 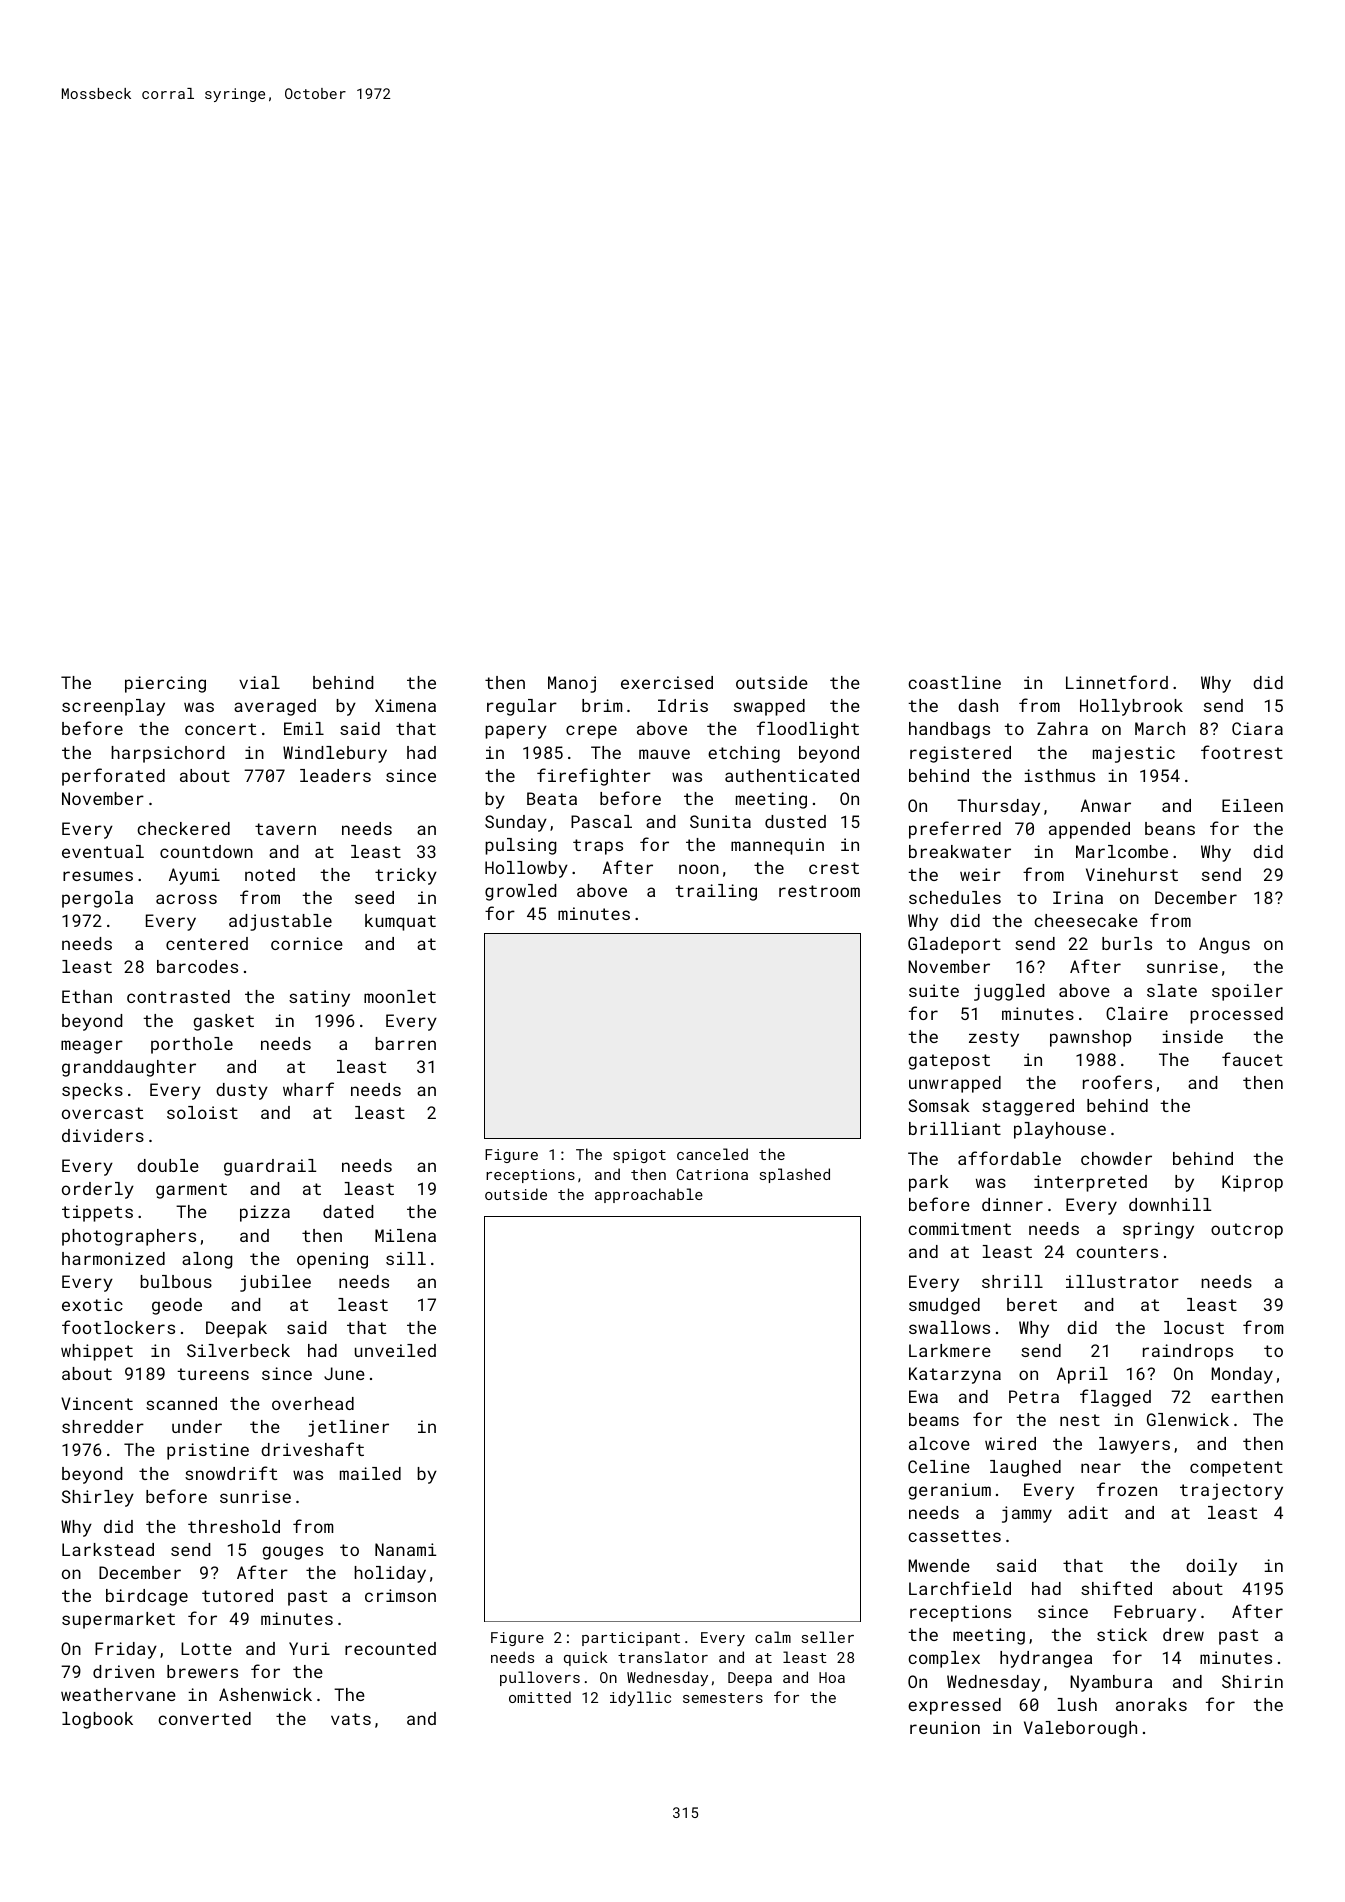 I want to click on logbook, so click(x=97, y=1720).
